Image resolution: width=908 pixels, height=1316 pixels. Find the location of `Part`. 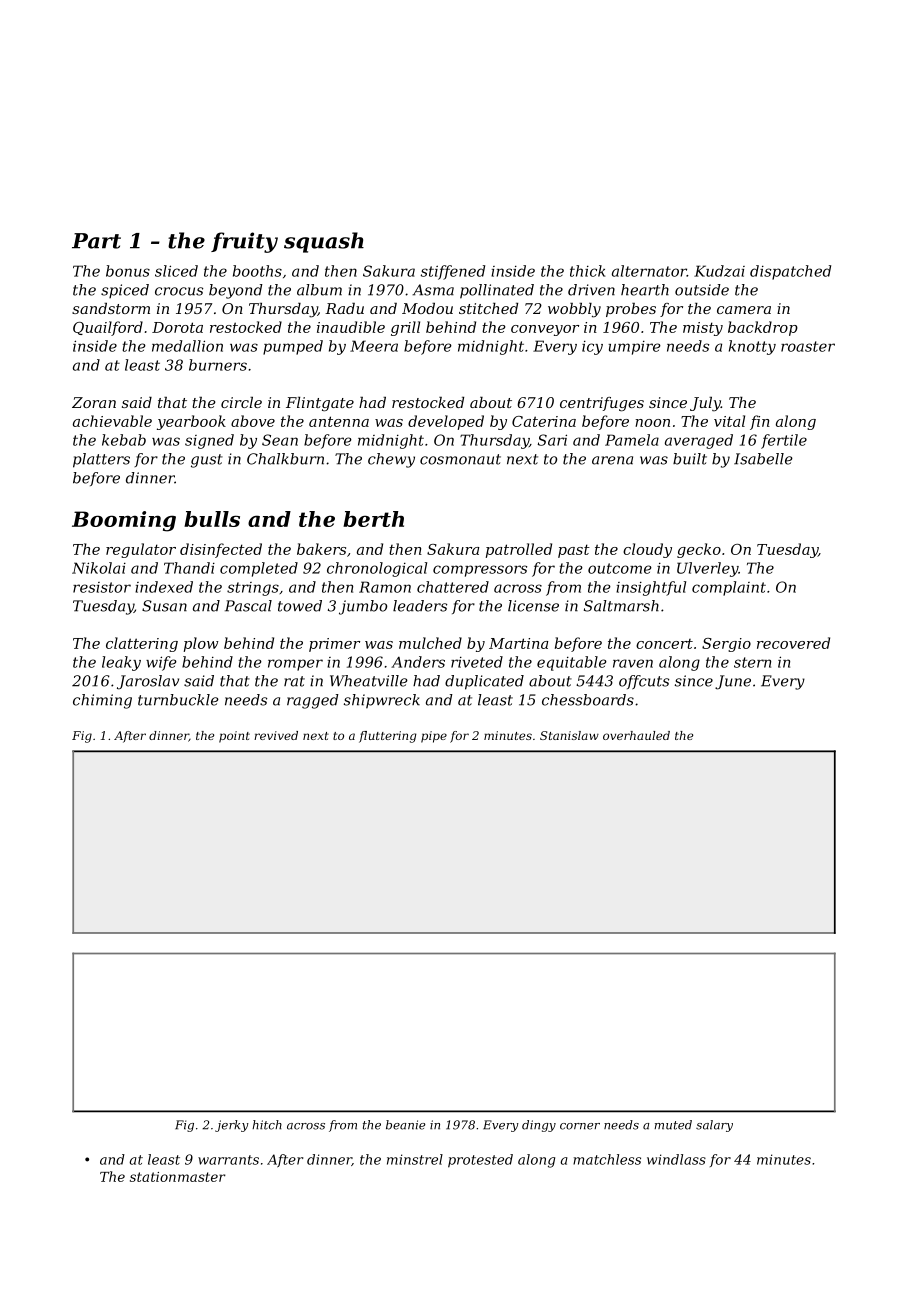

Part is located at coordinates (96, 241).
